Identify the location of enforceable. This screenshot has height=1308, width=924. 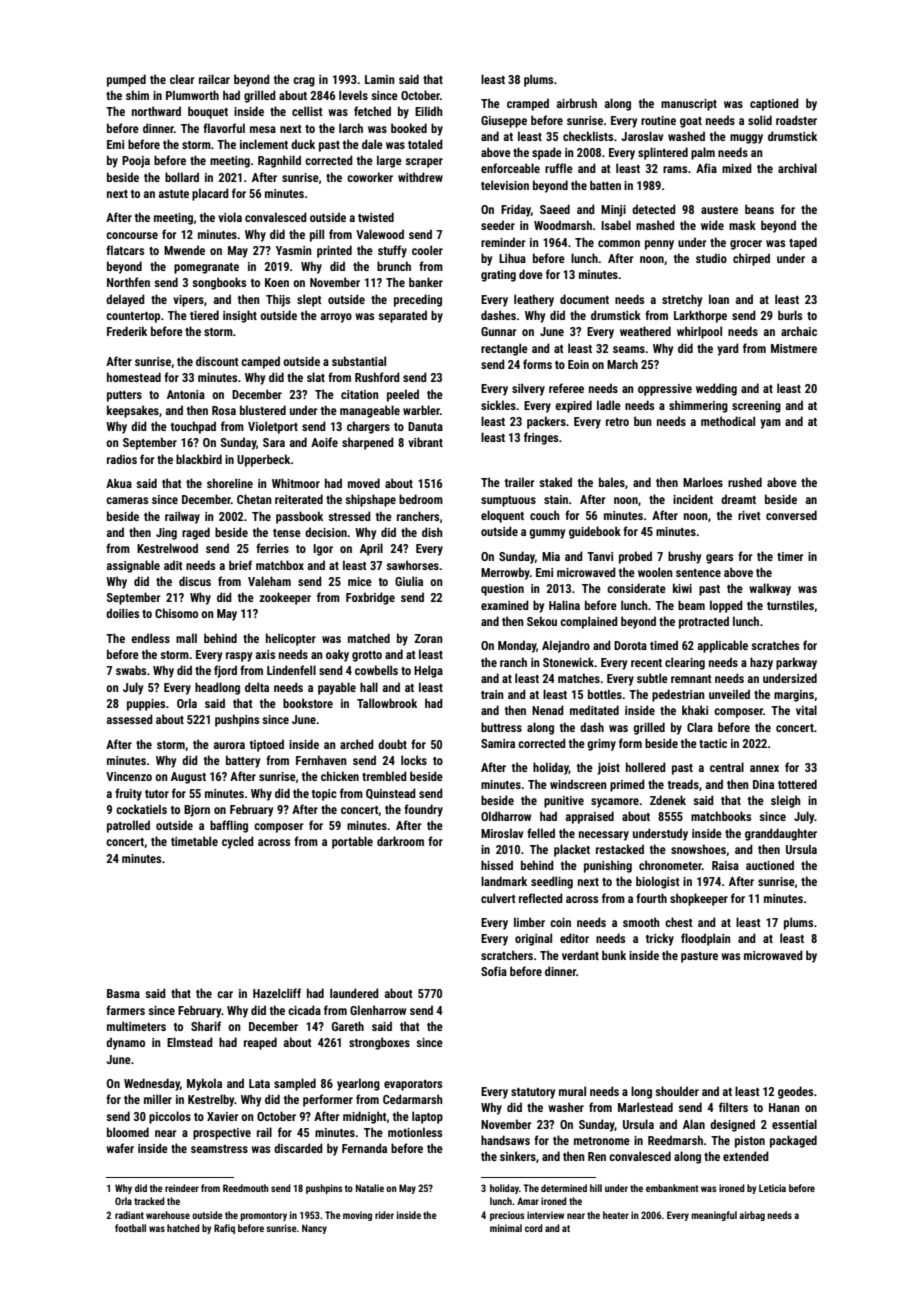
(510, 168).
